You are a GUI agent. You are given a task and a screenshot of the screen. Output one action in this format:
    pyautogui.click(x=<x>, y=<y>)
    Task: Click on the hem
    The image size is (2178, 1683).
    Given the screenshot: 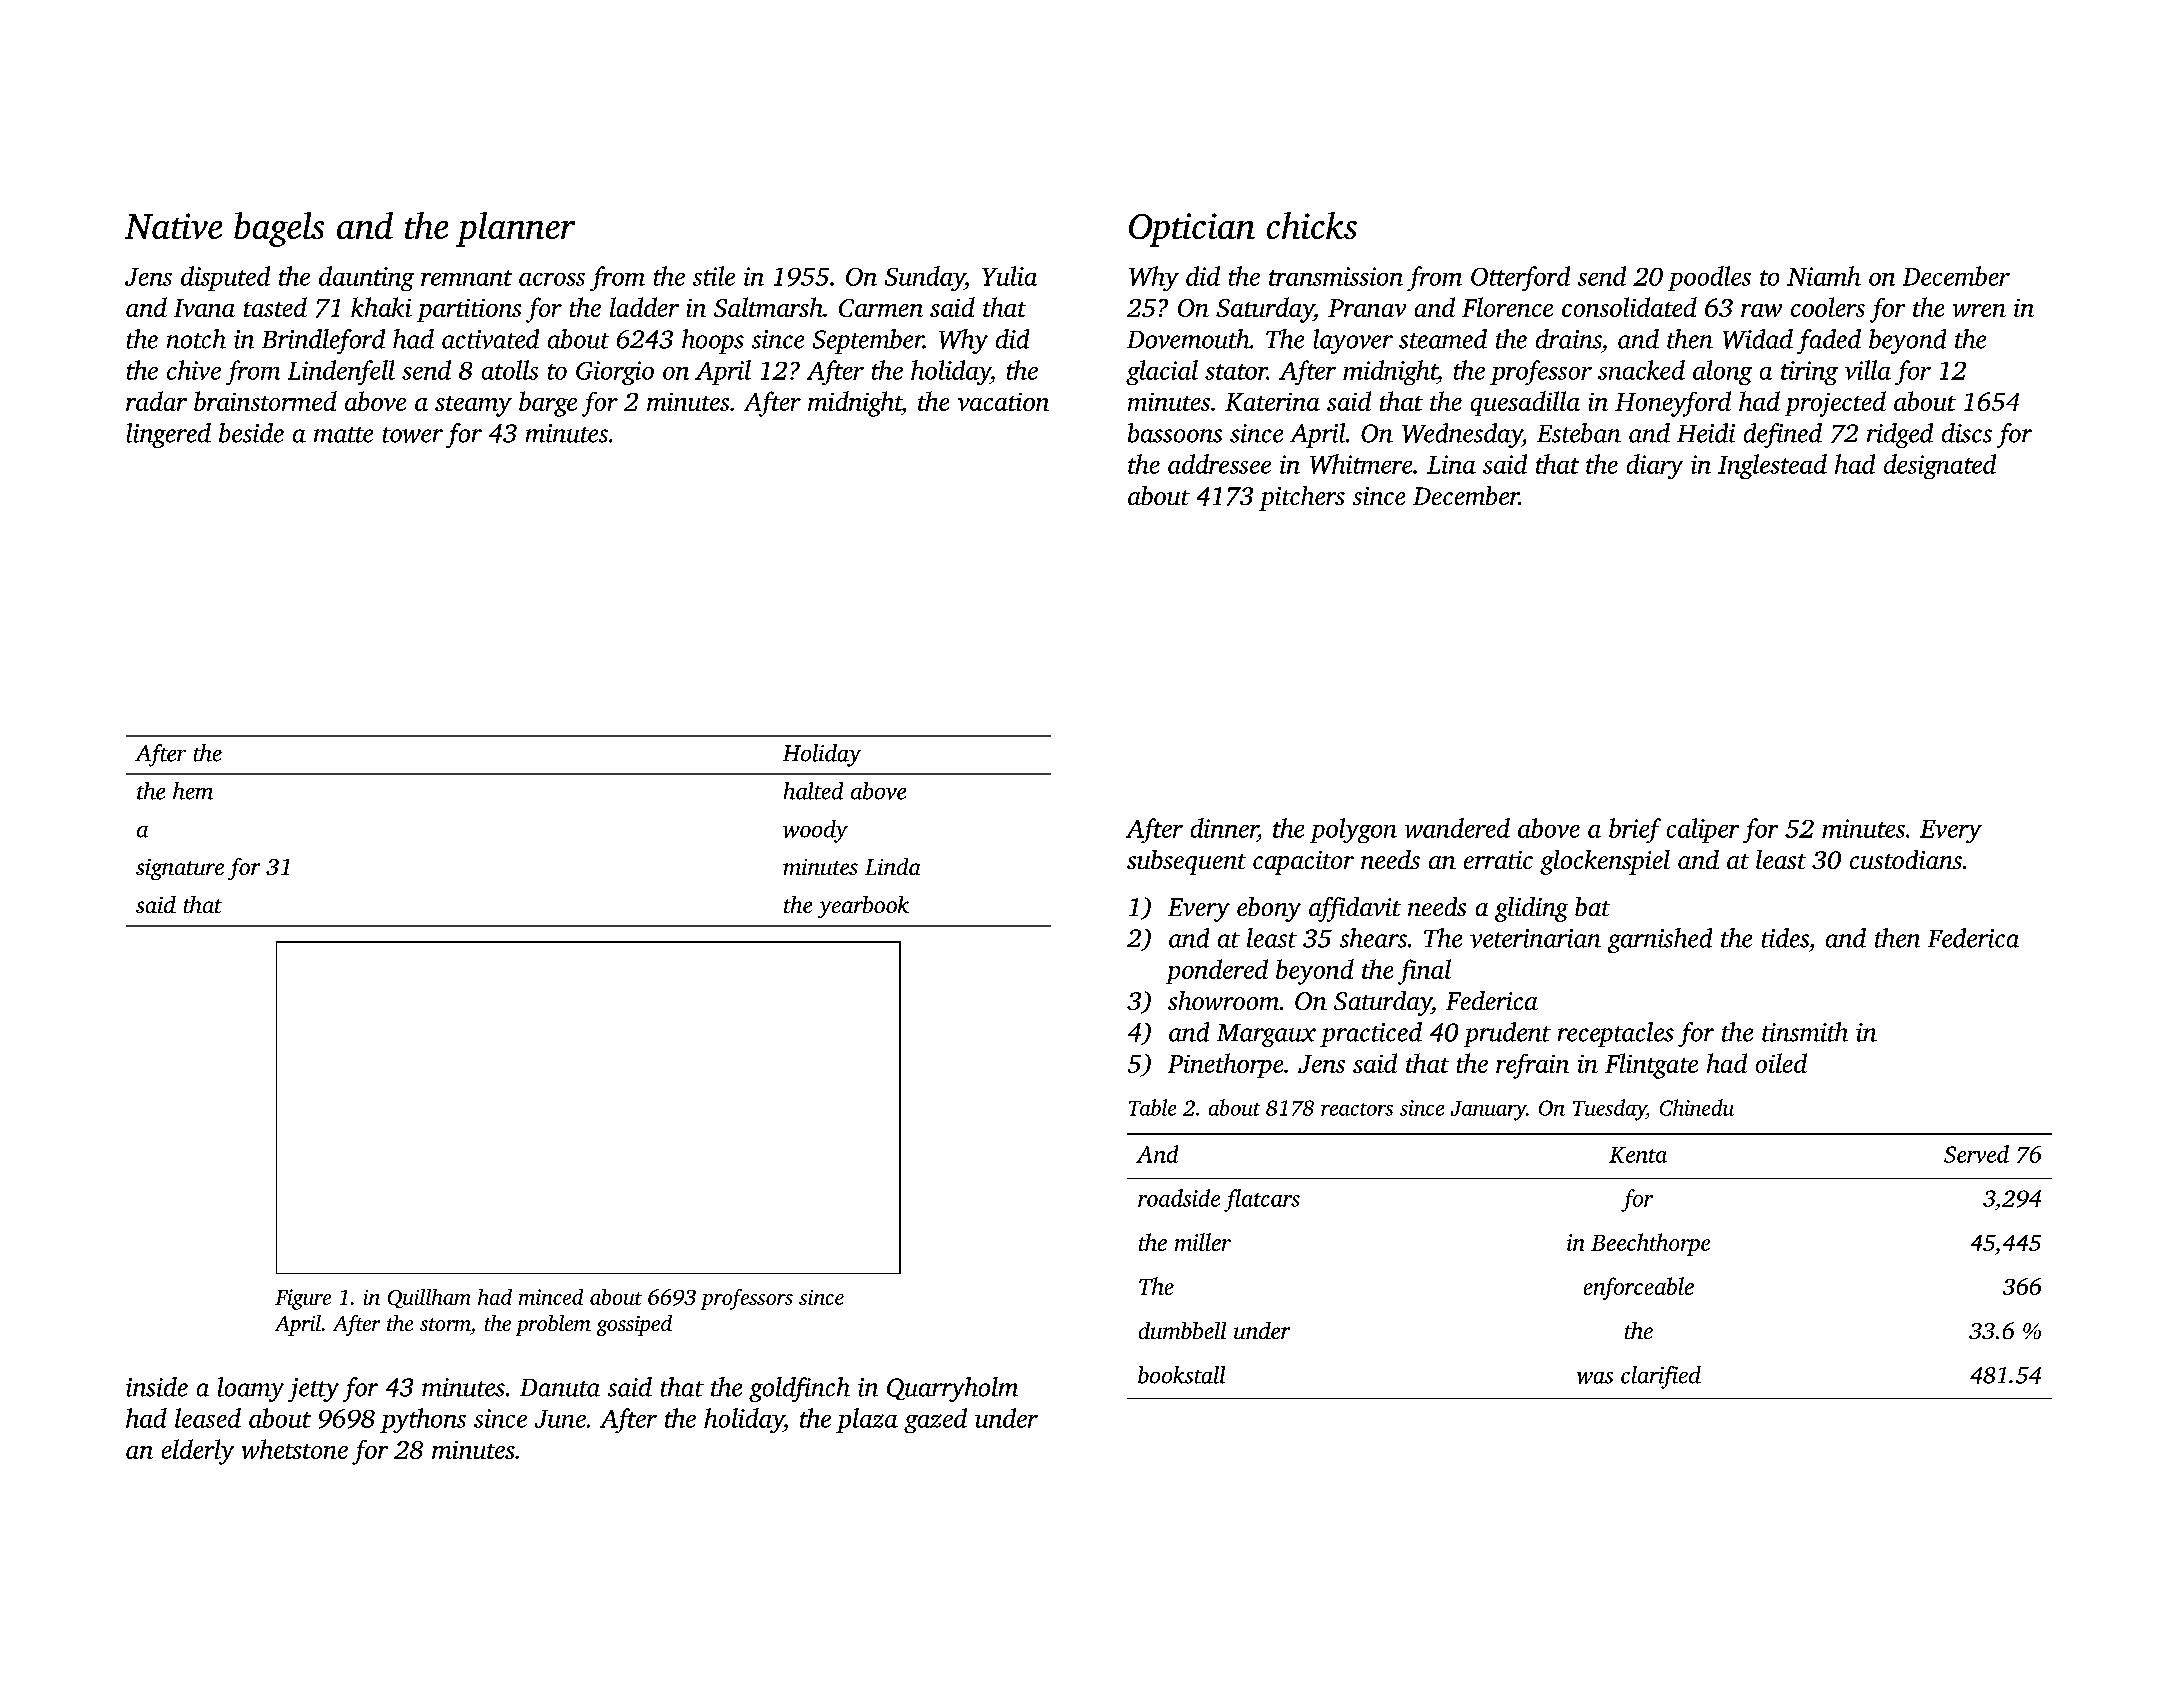 What is the action you would take?
    pyautogui.click(x=193, y=791)
